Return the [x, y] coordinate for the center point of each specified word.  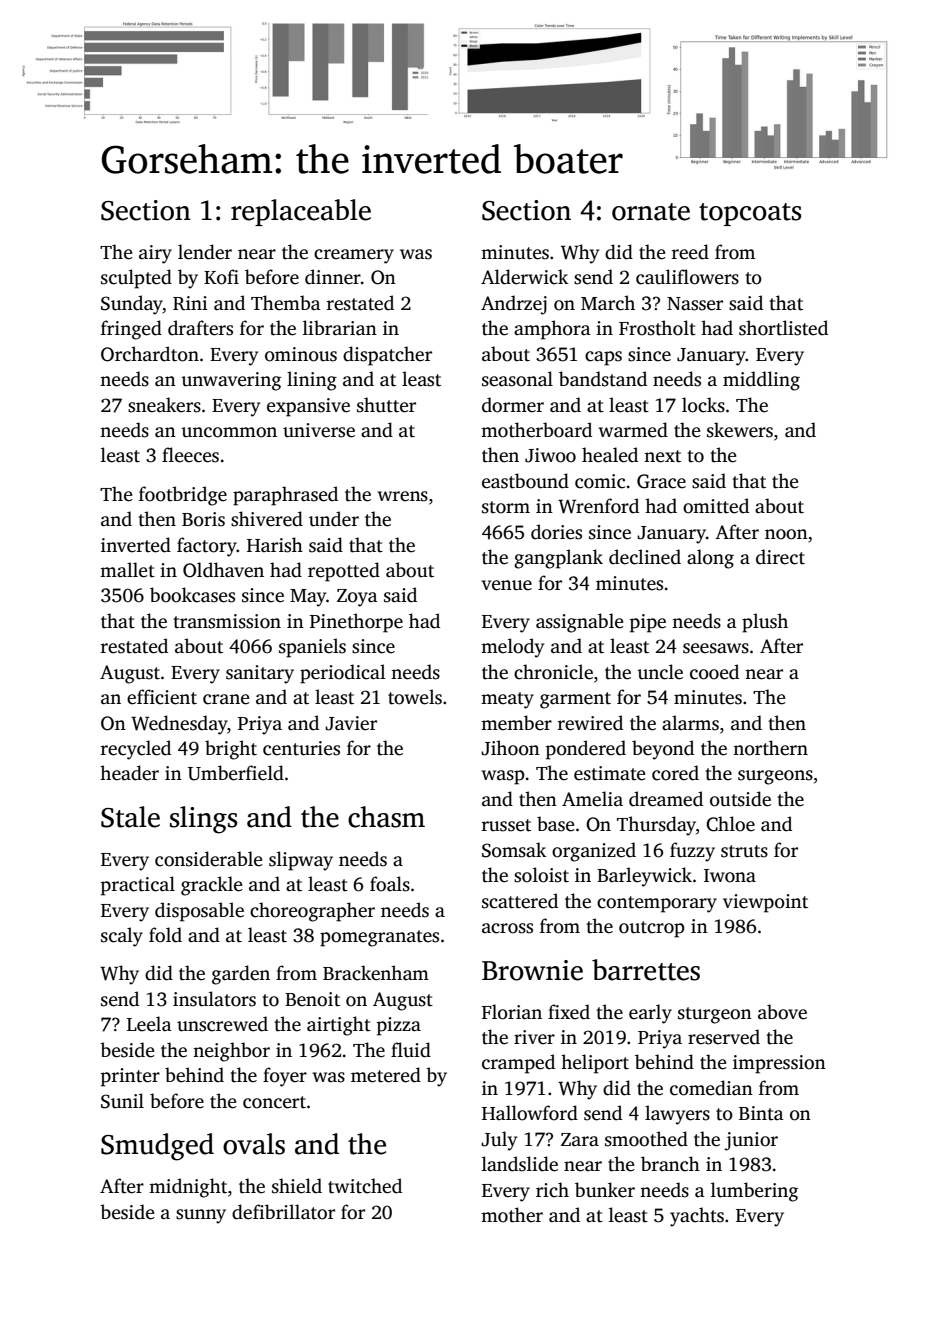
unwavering [231, 381]
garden [241, 975]
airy [155, 254]
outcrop [652, 929]
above [782, 1012]
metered [386, 1075]
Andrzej [514, 305]
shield [297, 1186]
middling [761, 381]
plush [765, 623]
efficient [162, 697]
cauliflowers [687, 277]
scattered [520, 901]
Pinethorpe [356, 623]
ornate [651, 212]
